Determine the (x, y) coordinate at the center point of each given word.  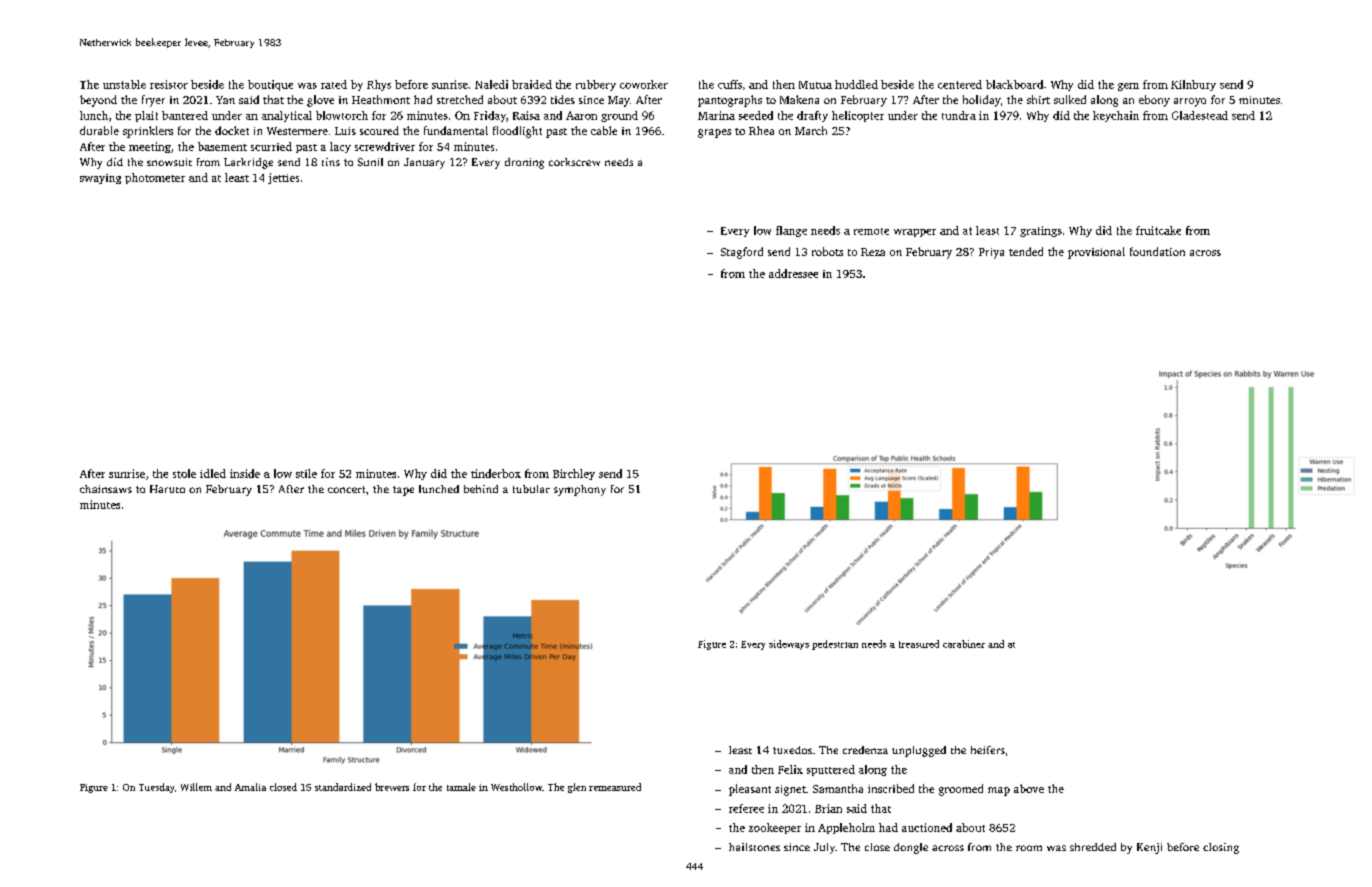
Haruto (167, 489)
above (1029, 788)
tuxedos (792, 750)
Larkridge (248, 163)
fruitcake (1158, 230)
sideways (789, 645)
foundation (1157, 251)
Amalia (250, 787)
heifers (988, 750)
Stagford (742, 253)
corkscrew (574, 162)
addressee (793, 273)
